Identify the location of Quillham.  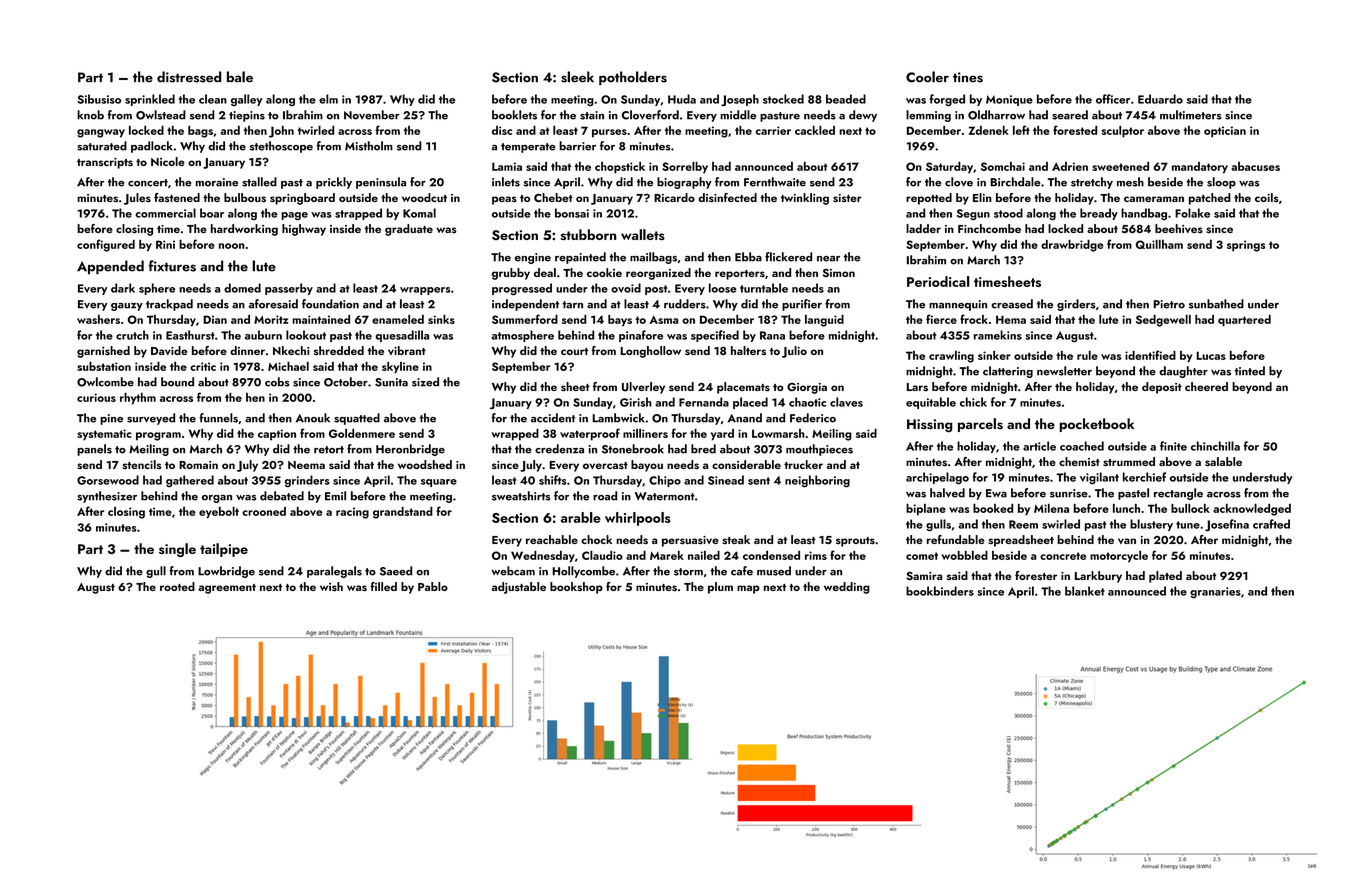
(1159, 244).
